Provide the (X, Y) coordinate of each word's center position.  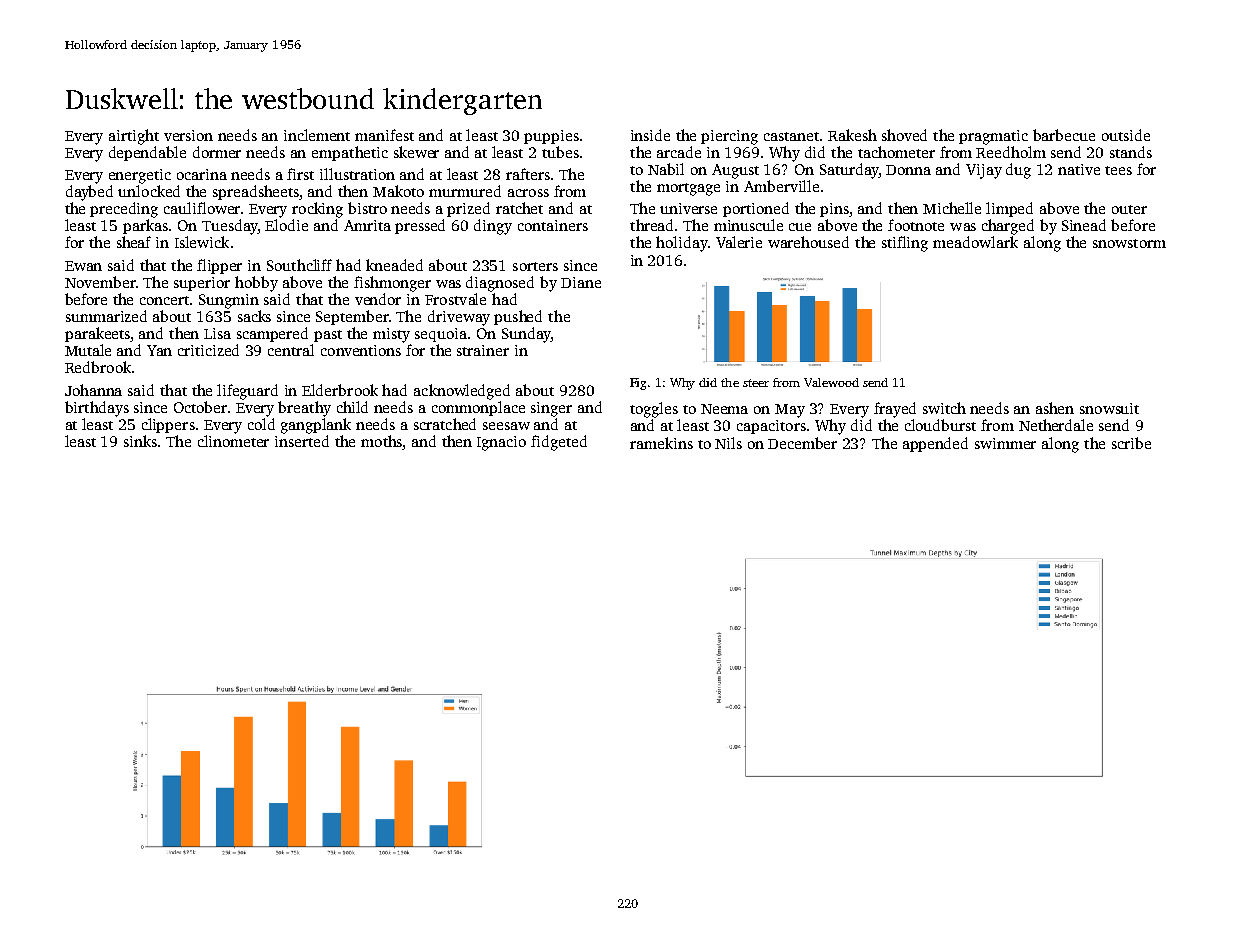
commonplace (478, 408)
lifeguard (247, 392)
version (188, 135)
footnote (916, 225)
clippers (168, 425)
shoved (904, 135)
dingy (493, 227)
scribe (1131, 443)
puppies (551, 137)
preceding (124, 210)
